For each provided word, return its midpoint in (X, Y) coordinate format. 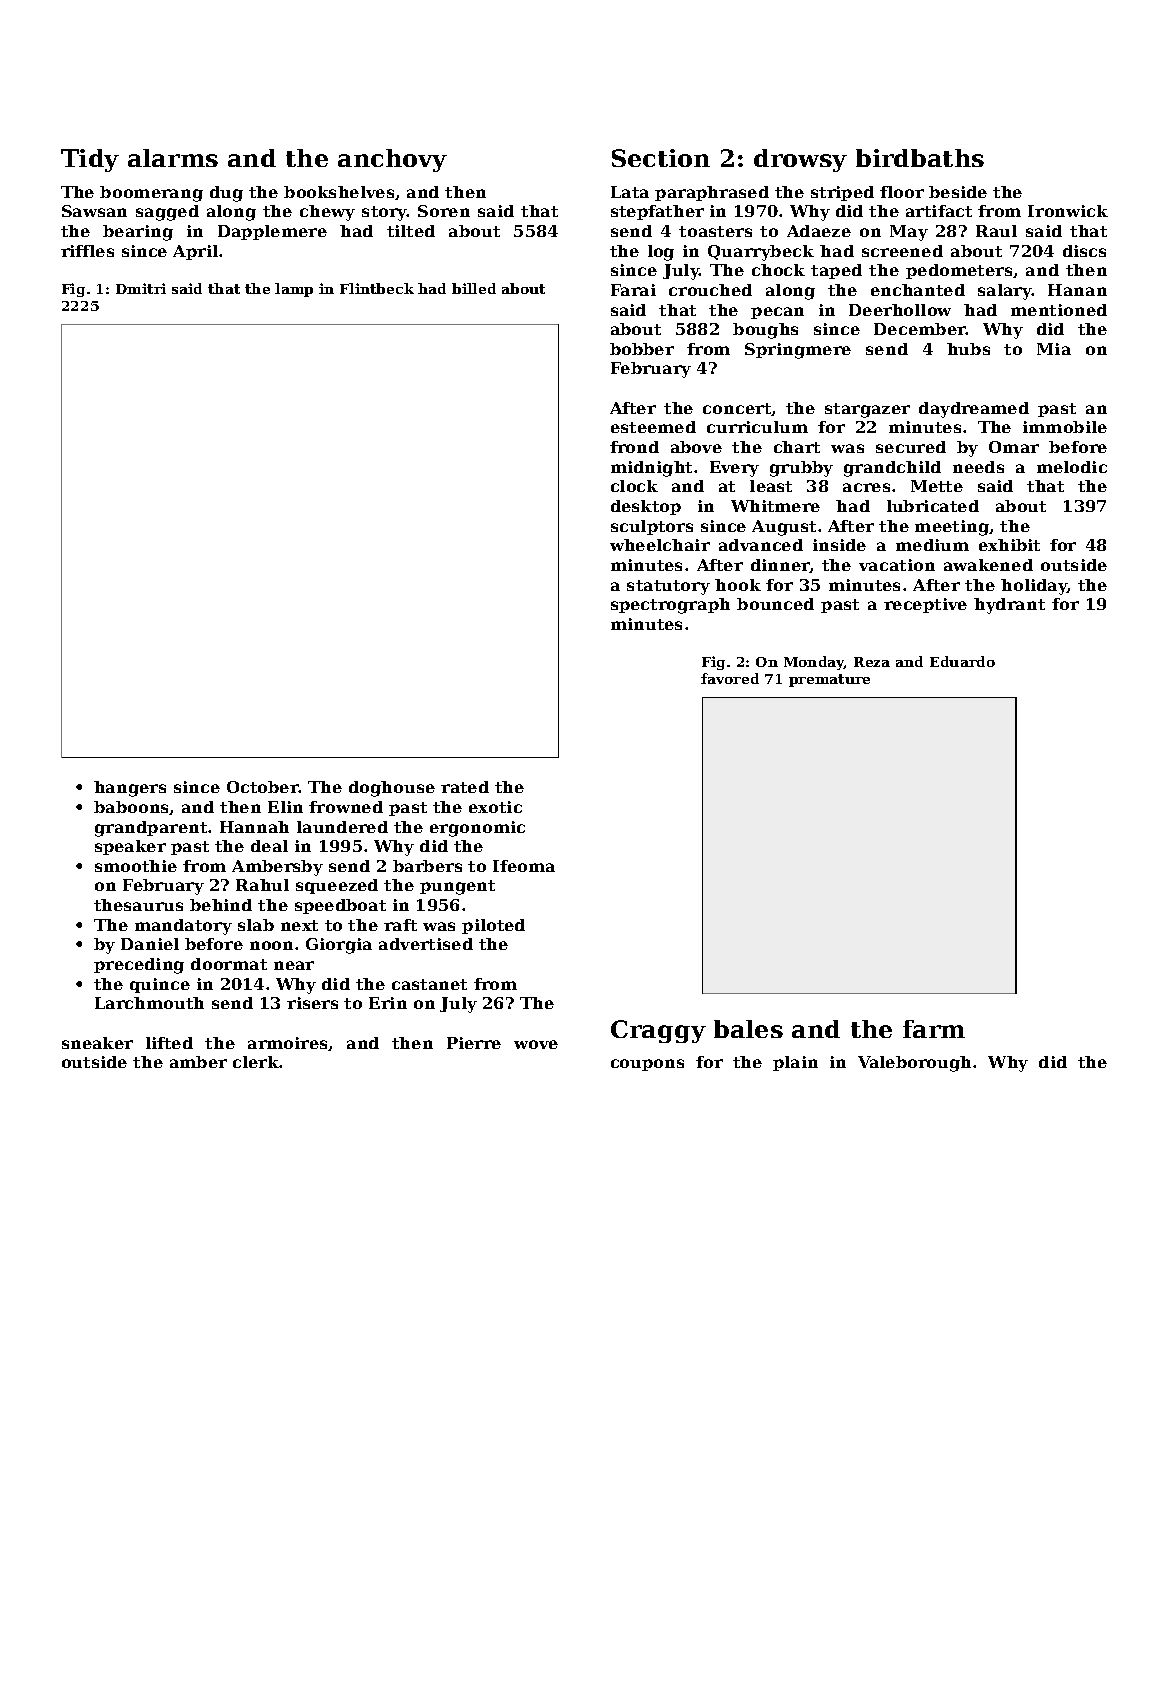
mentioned (1059, 310)
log (661, 253)
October (263, 787)
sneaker (97, 1043)
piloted (493, 926)
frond (634, 447)
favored (730, 678)
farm (934, 1029)
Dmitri (141, 288)
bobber (642, 349)
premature (829, 680)
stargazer (867, 410)
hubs (968, 349)
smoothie (136, 866)
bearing (138, 233)
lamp (294, 290)
